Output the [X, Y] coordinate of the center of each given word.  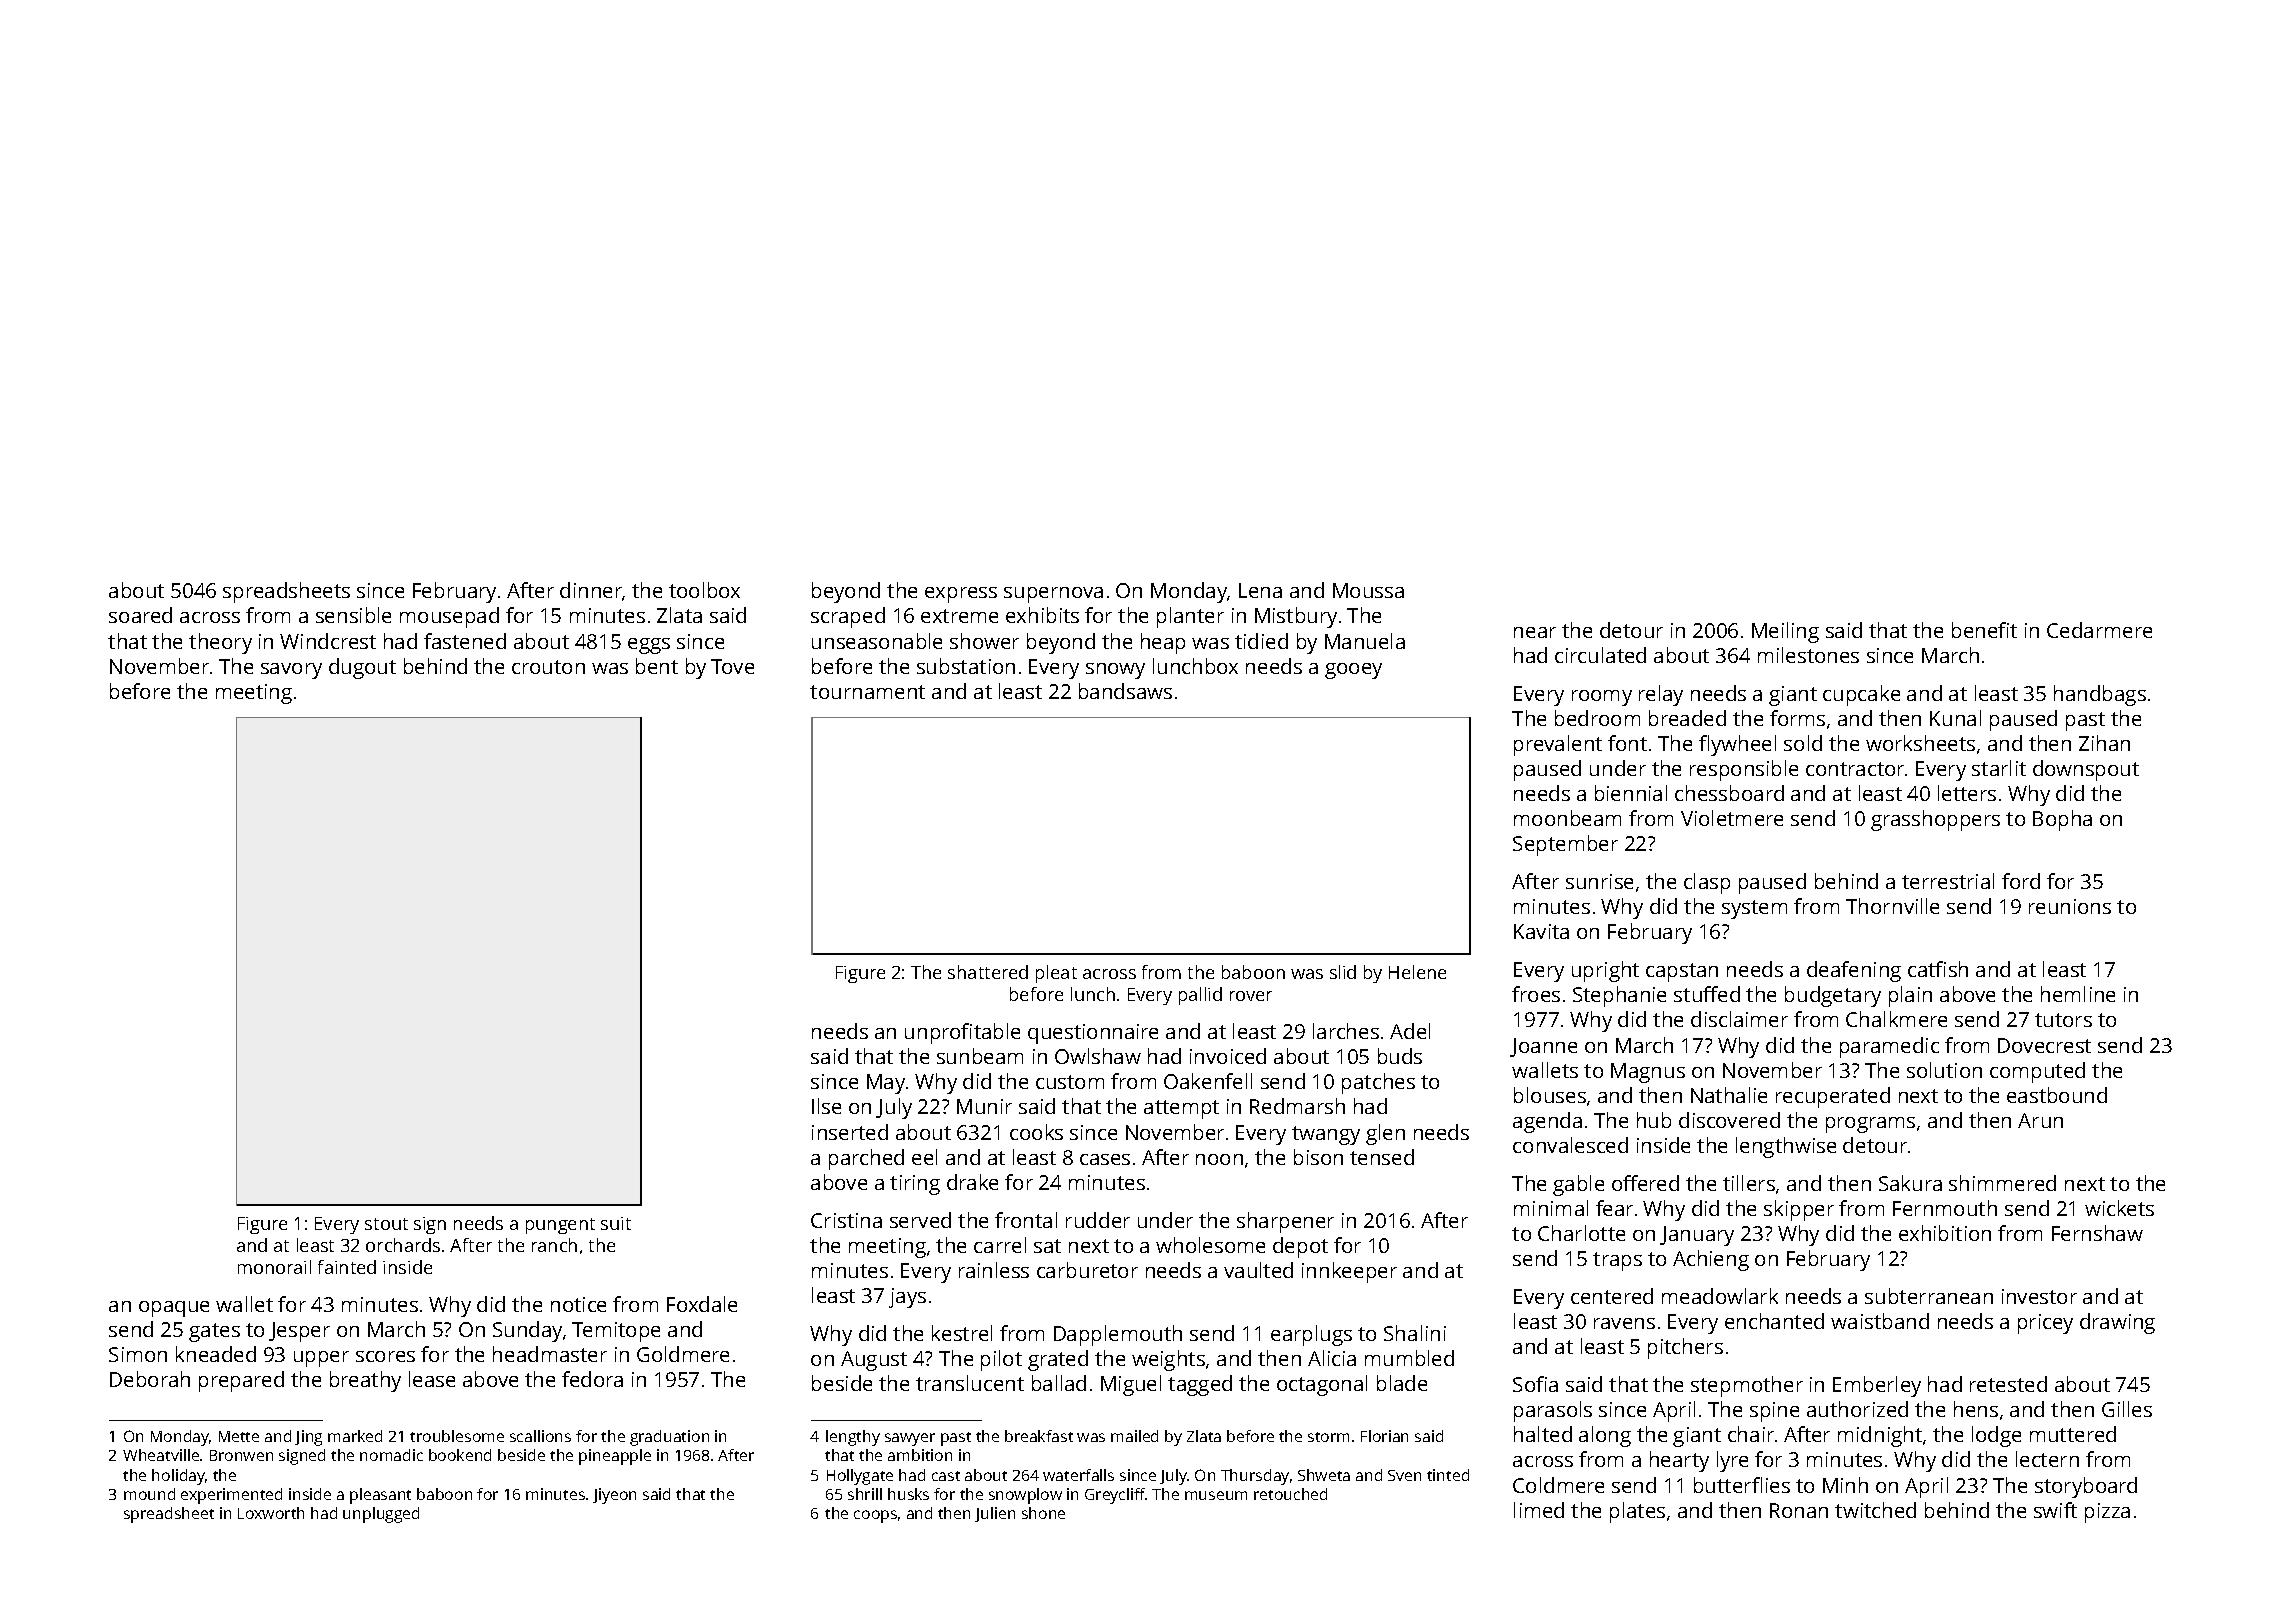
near [1535, 632]
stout [386, 1224]
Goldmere [683, 1354]
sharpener [1285, 1222]
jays [907, 1298]
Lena [1260, 590]
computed [2037, 1072]
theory [220, 643]
